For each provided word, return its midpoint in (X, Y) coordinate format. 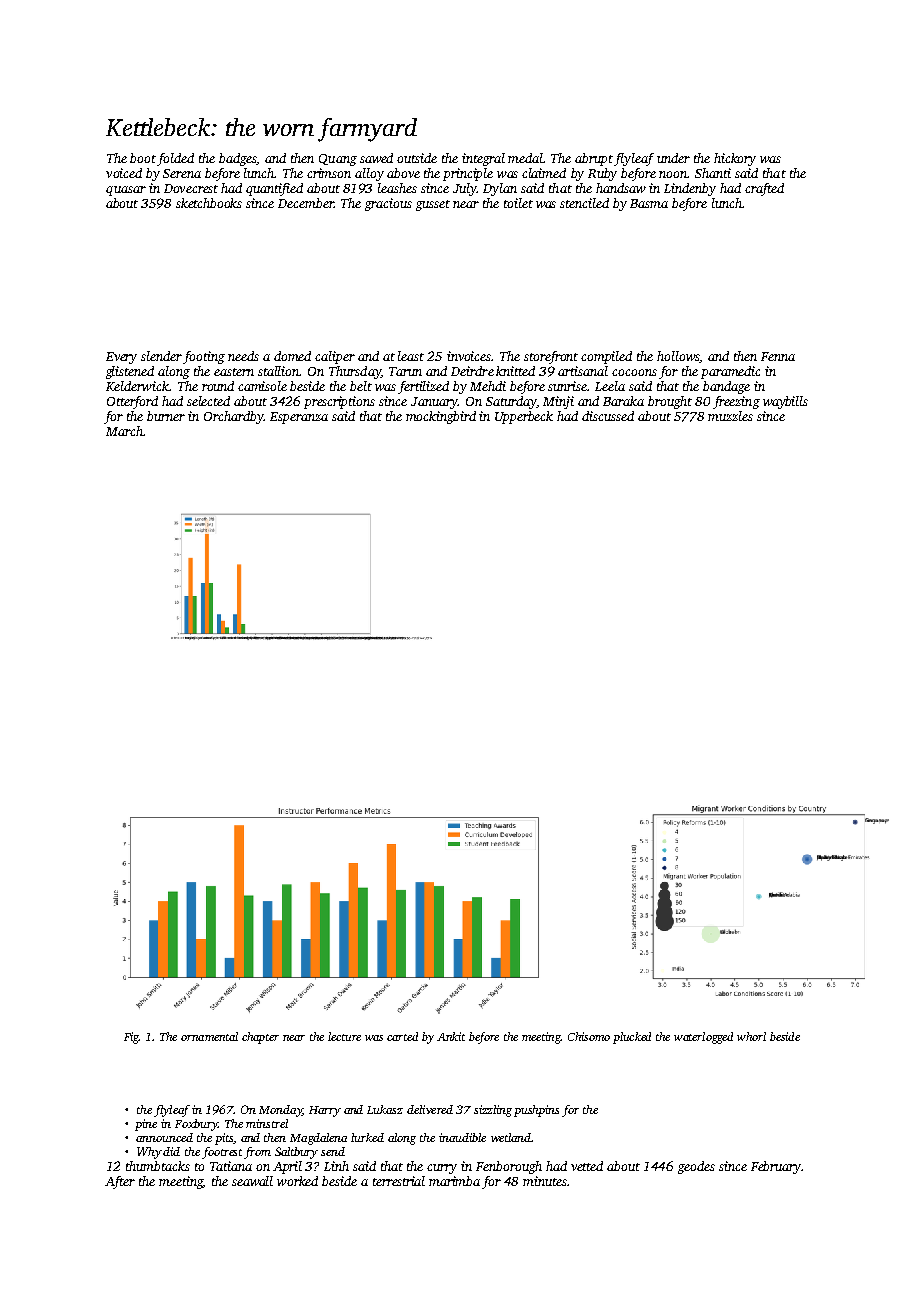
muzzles (730, 416)
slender (161, 356)
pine (146, 1125)
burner (166, 416)
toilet (518, 203)
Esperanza (299, 418)
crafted (764, 189)
